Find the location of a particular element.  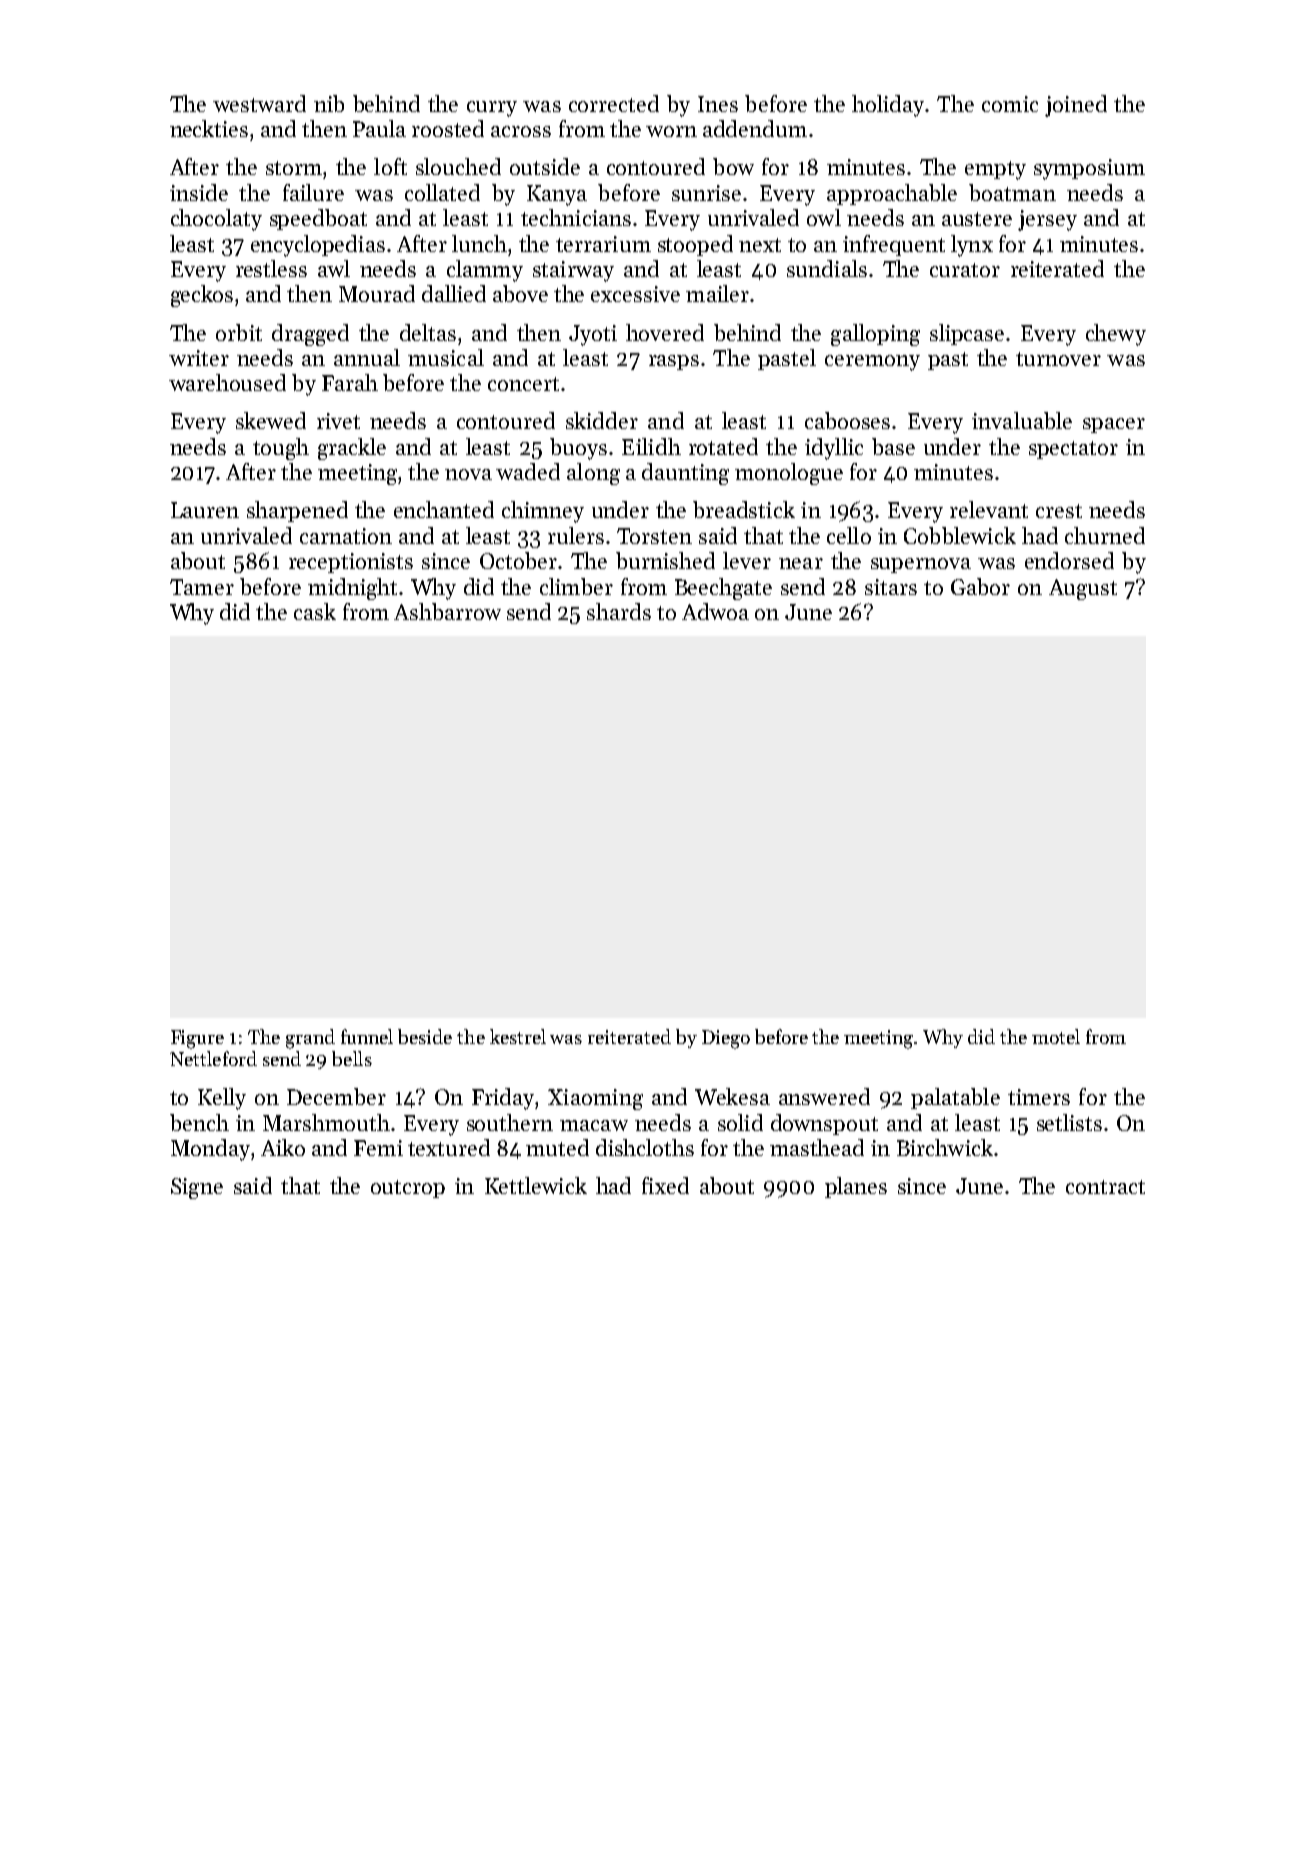

dishcloths is located at coordinates (645, 1147).
